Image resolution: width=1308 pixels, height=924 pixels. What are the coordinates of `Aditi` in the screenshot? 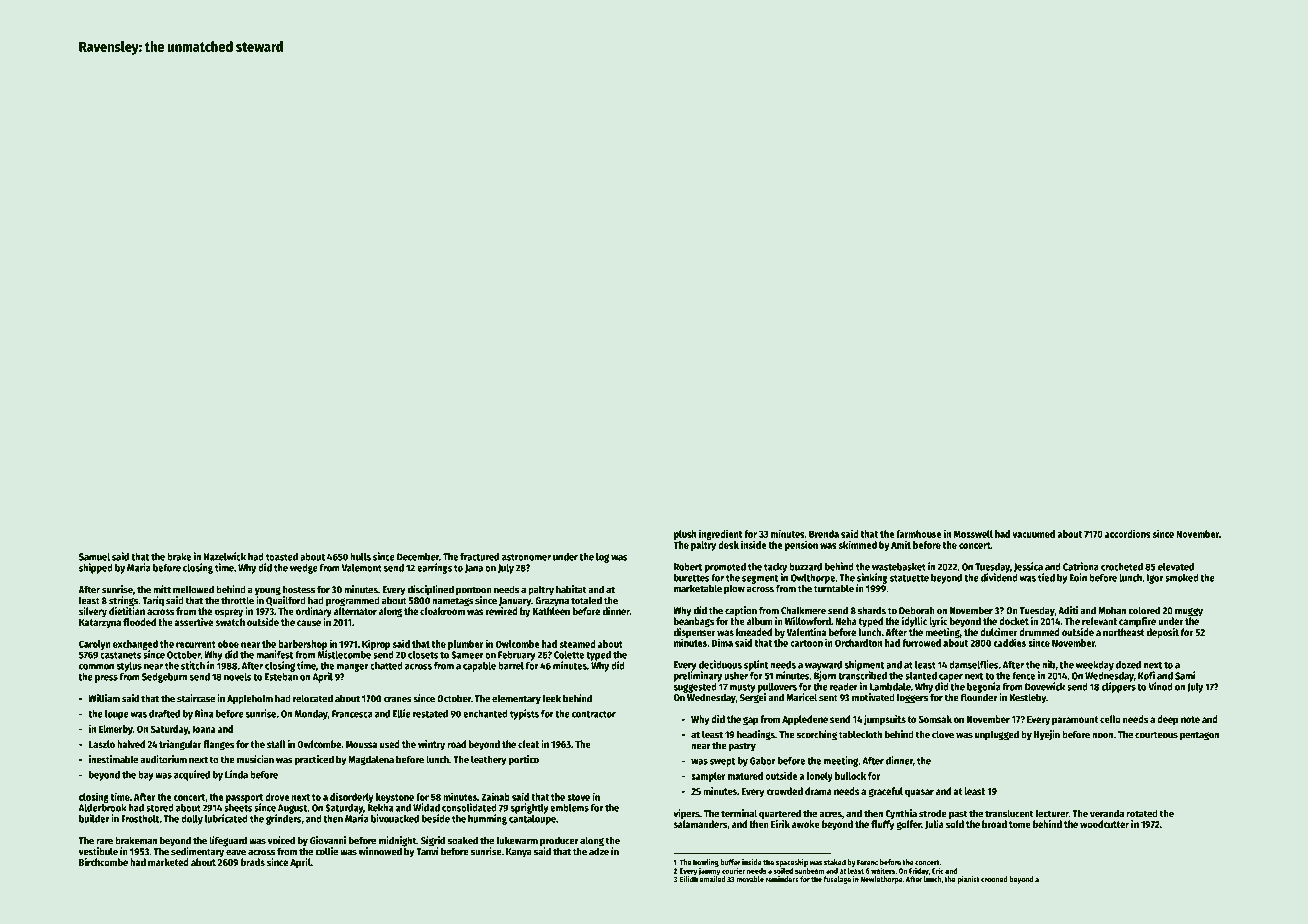 It's located at (1068, 610).
